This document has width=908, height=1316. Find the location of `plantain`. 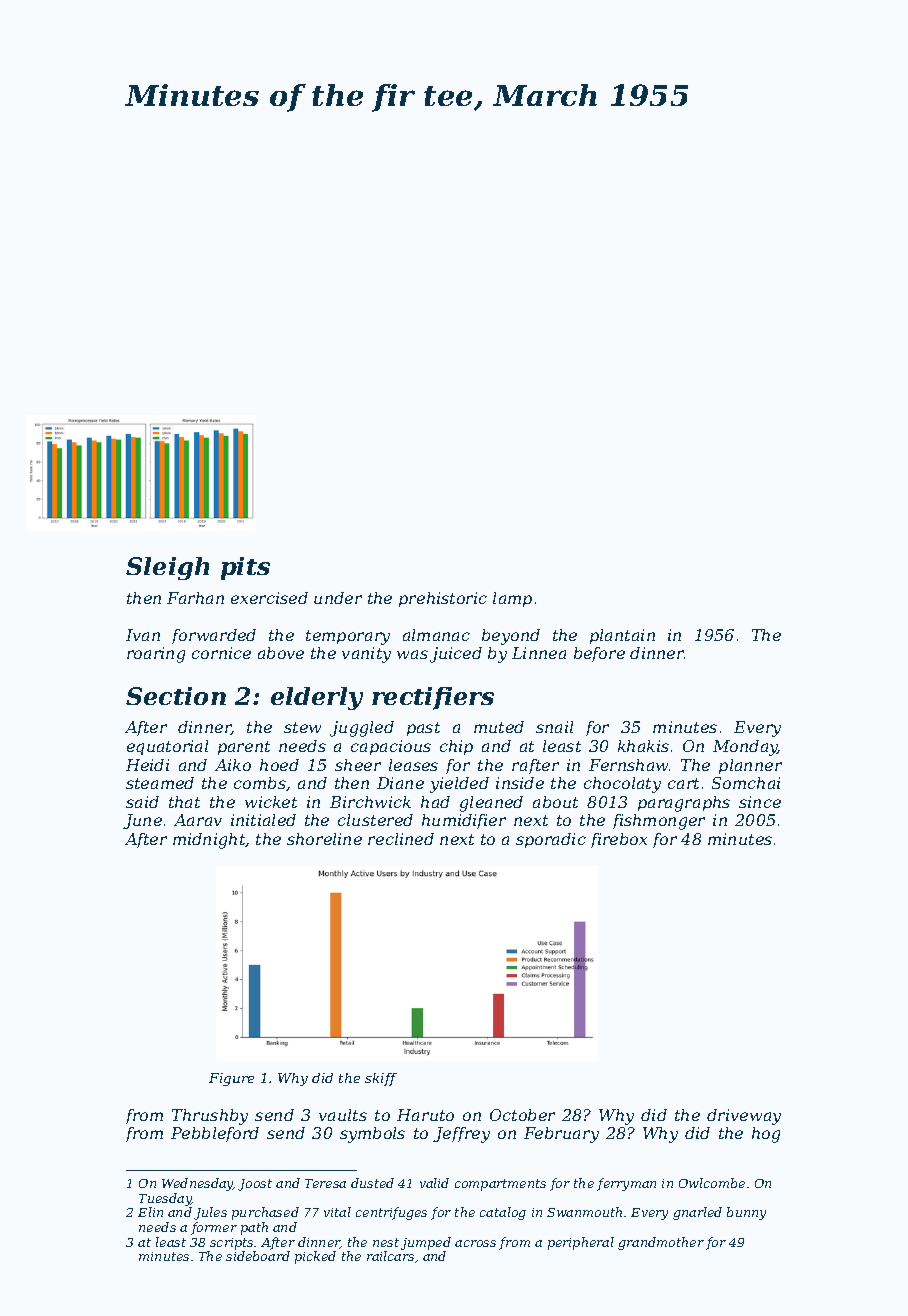

plantain is located at coordinates (622, 636).
